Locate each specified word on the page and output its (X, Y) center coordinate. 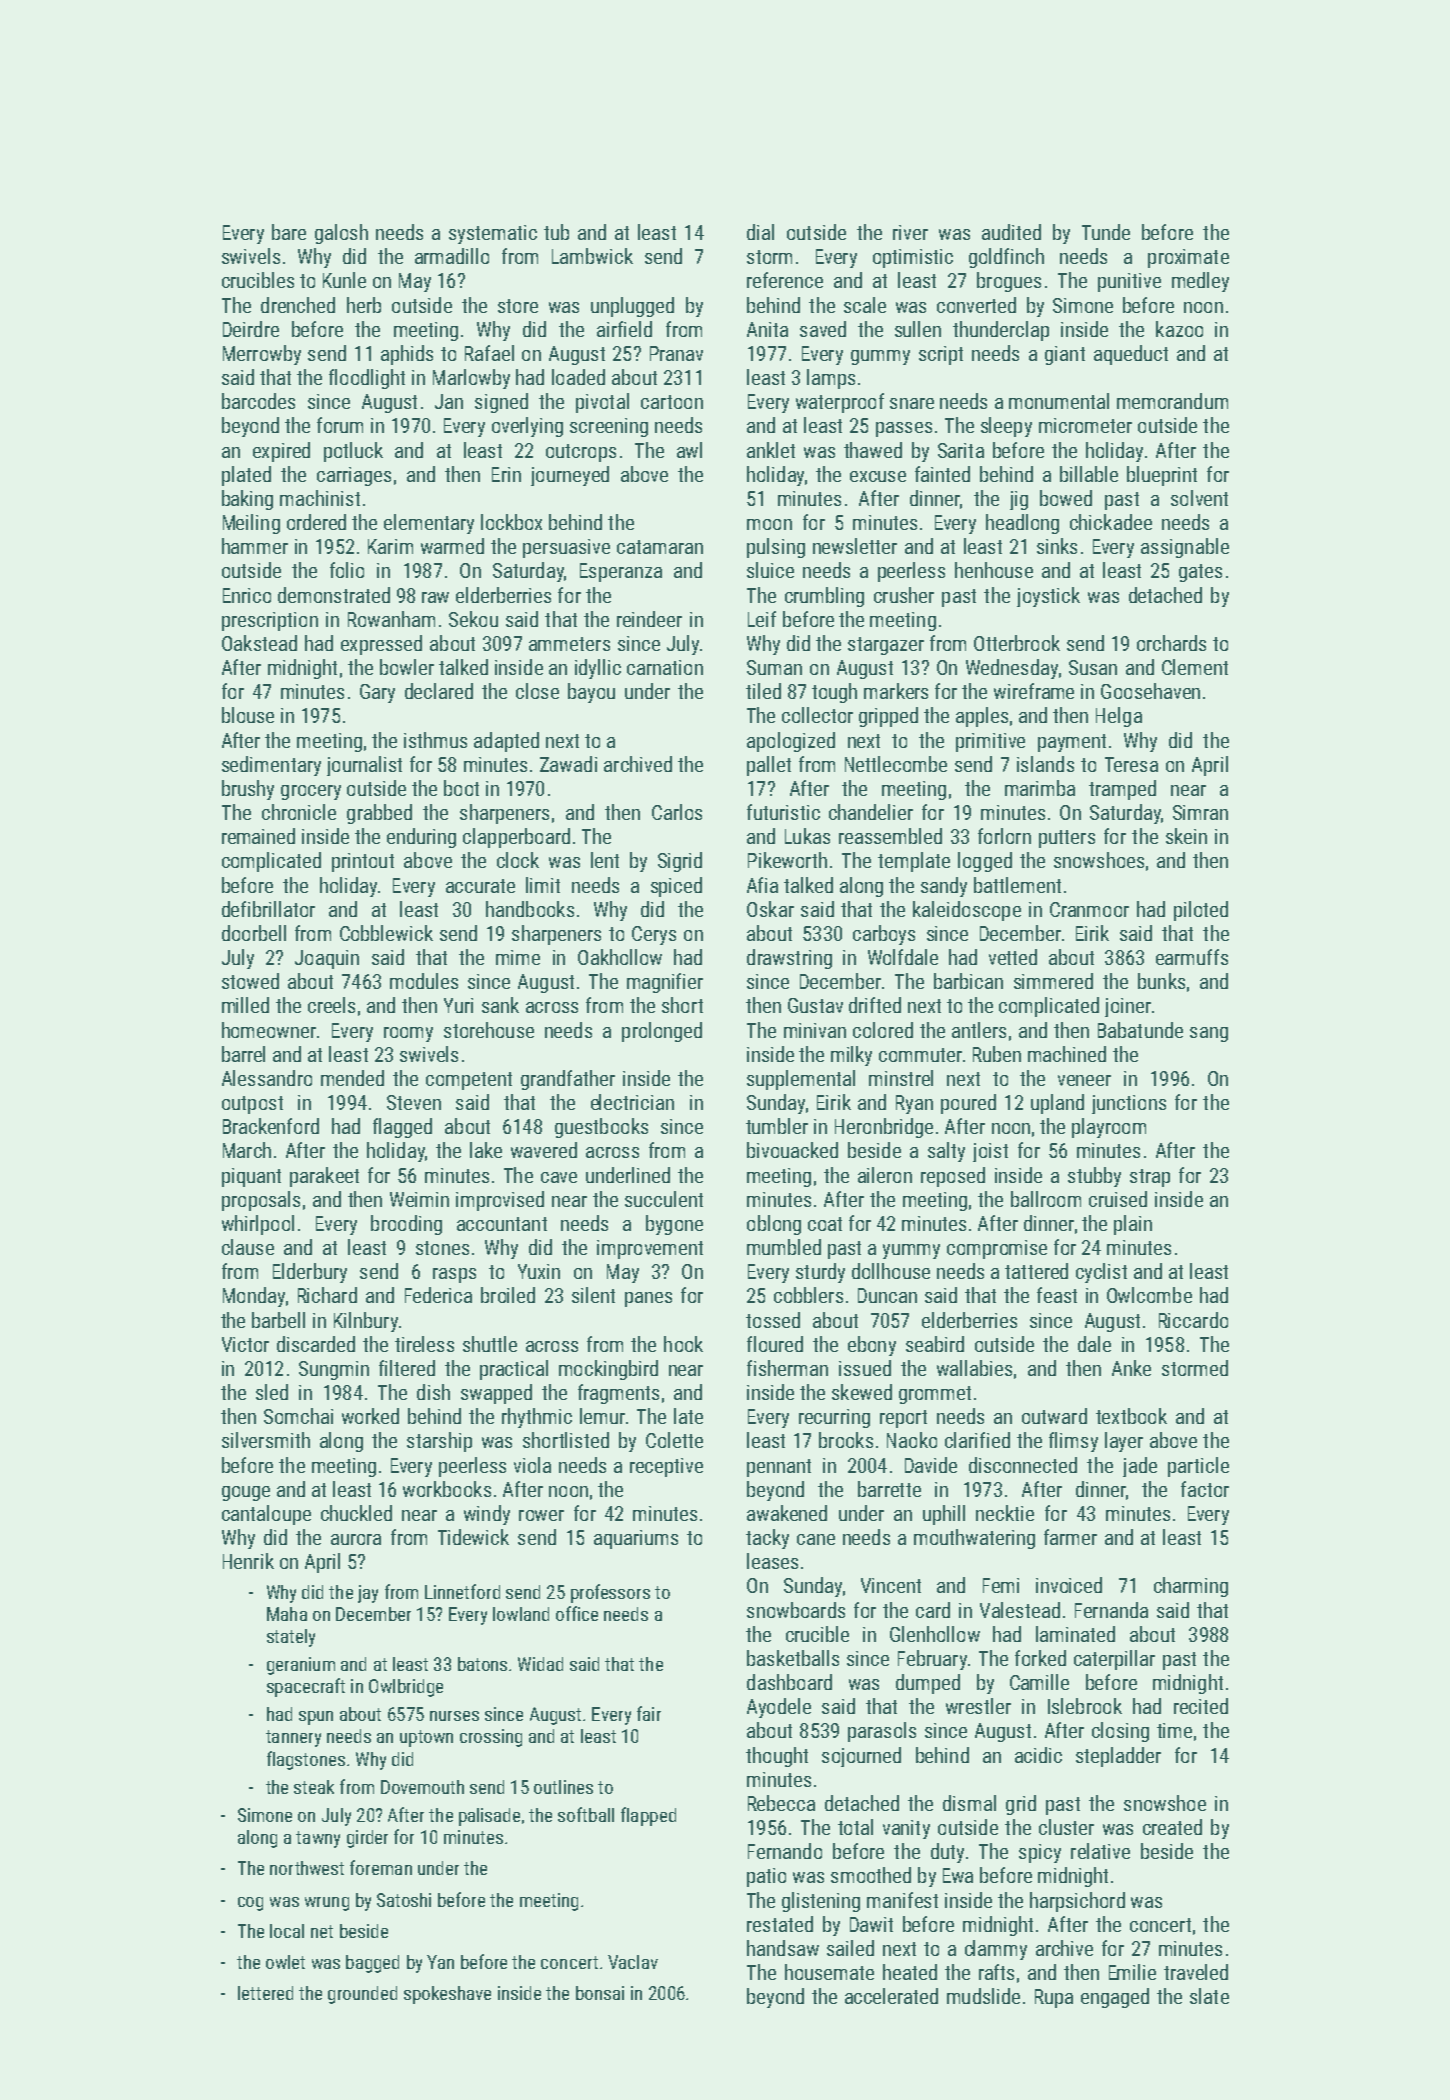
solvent (1199, 498)
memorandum (1172, 401)
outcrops (581, 453)
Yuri (458, 1005)
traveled (1196, 1972)
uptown (426, 1738)
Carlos (677, 812)
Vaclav (633, 1962)
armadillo (452, 256)
